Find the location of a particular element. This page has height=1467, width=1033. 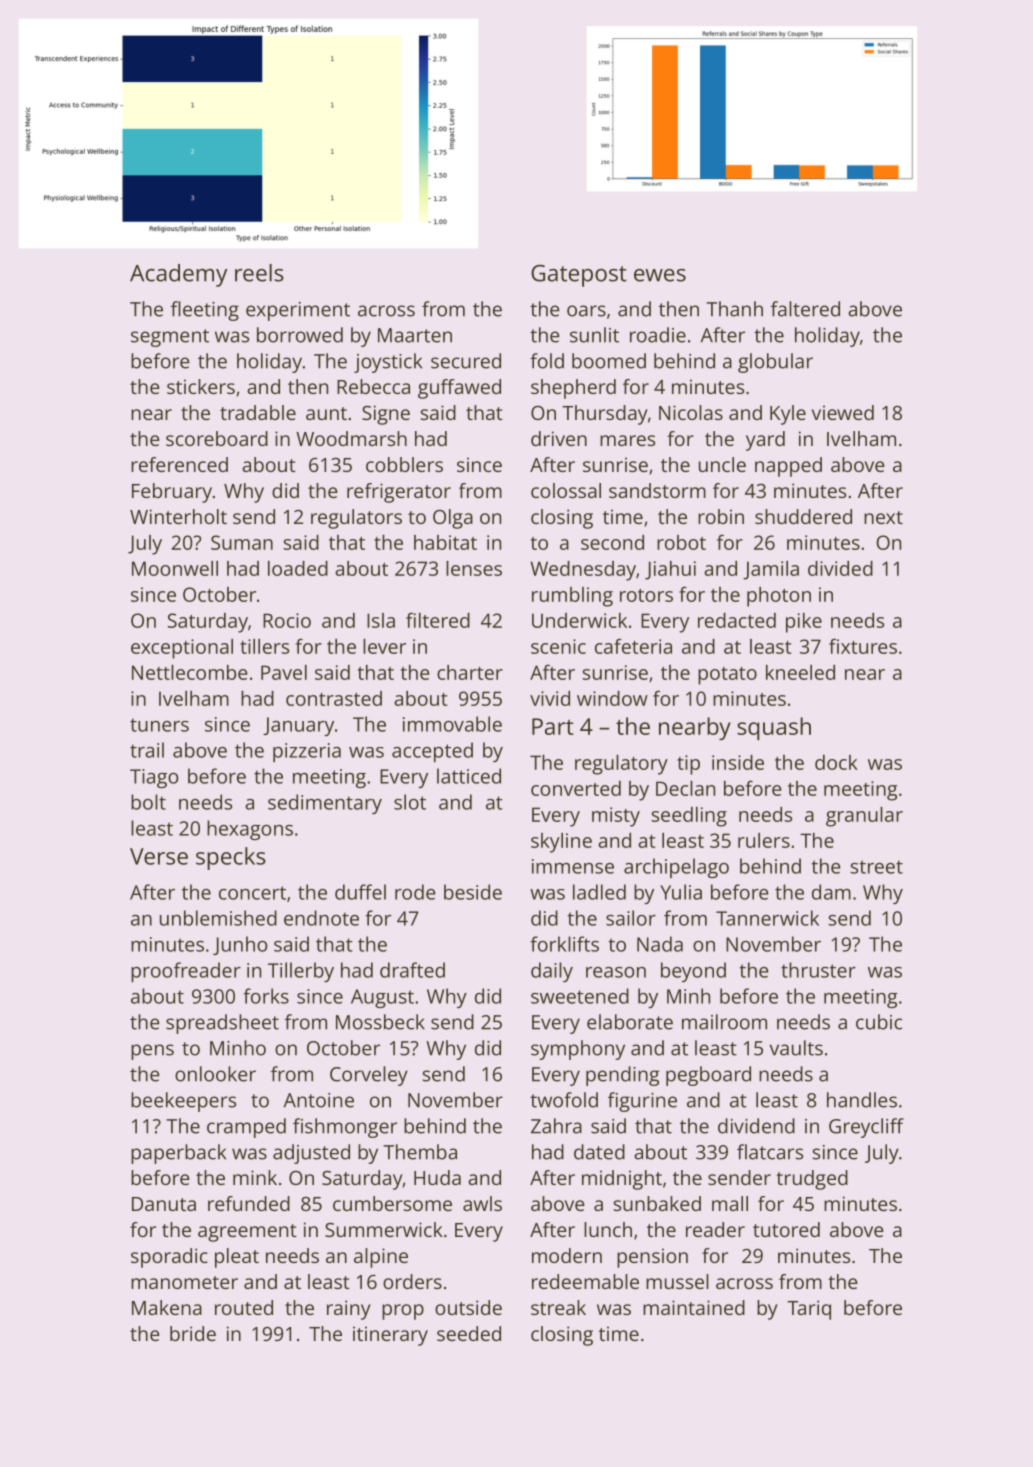

bride is located at coordinates (193, 1333).
